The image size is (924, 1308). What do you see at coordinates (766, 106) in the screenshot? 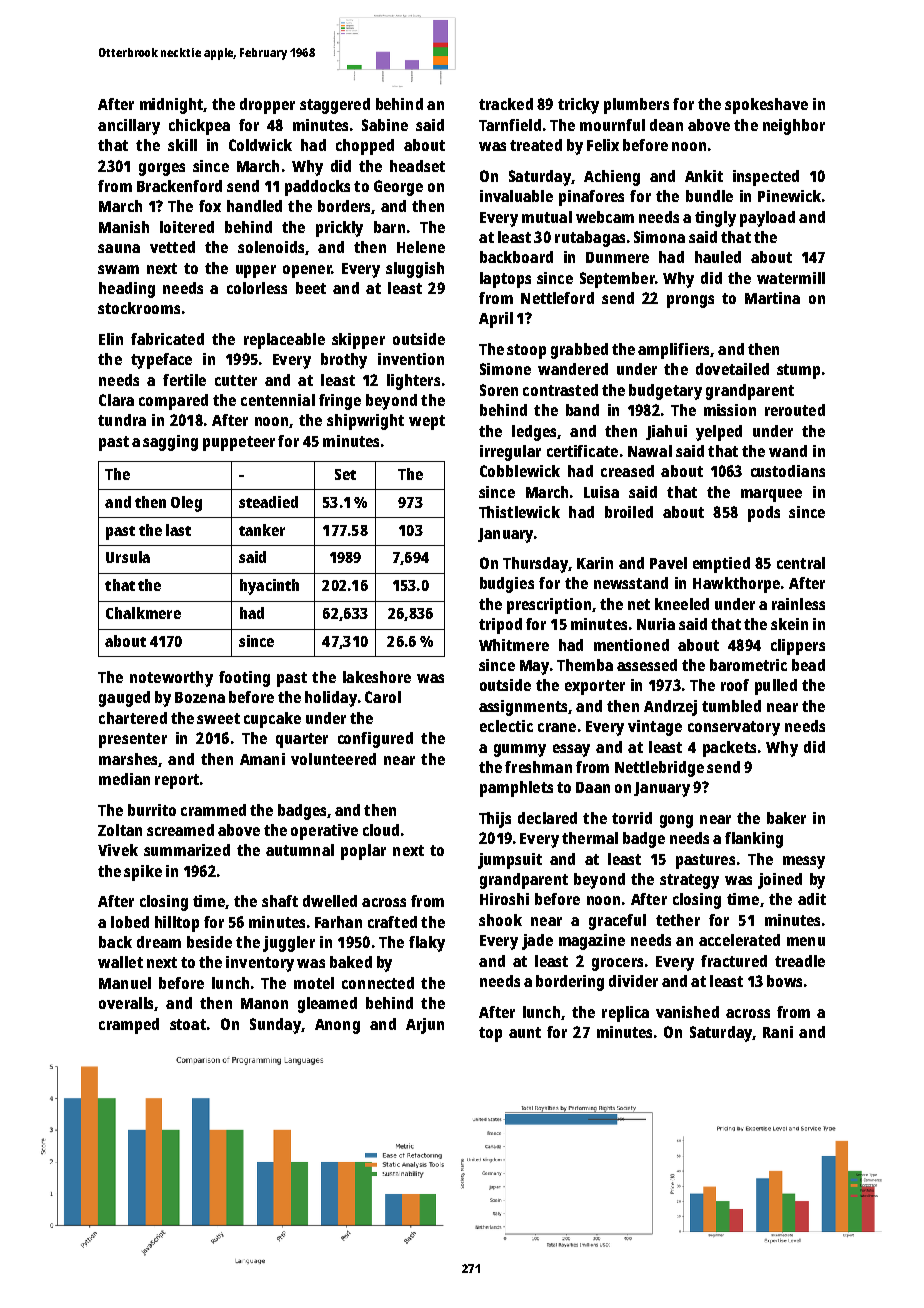
I see `spokeshave` at bounding box center [766, 106].
